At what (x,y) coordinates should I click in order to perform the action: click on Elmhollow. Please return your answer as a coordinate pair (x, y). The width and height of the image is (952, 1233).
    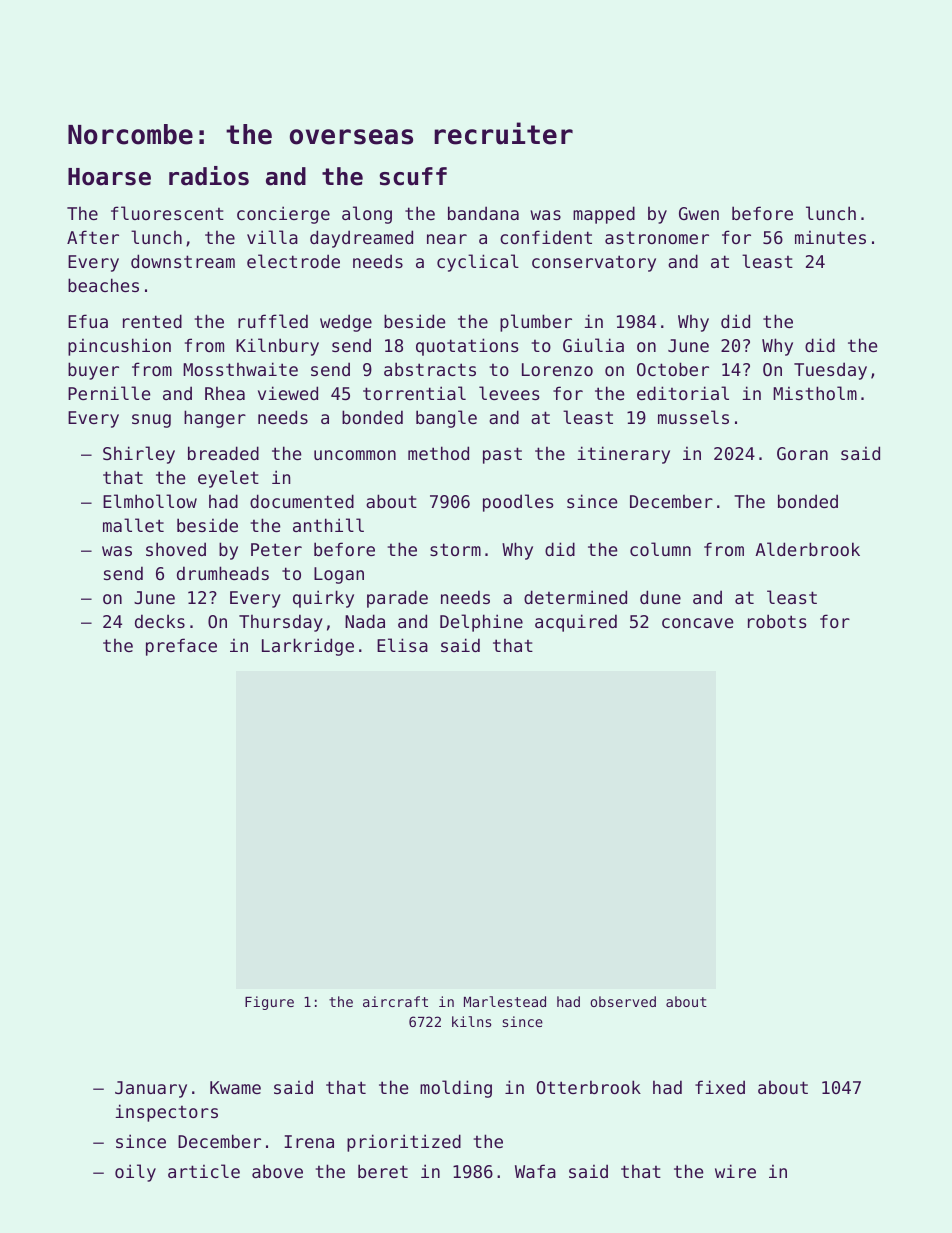
    Looking at the image, I should click on (150, 501).
